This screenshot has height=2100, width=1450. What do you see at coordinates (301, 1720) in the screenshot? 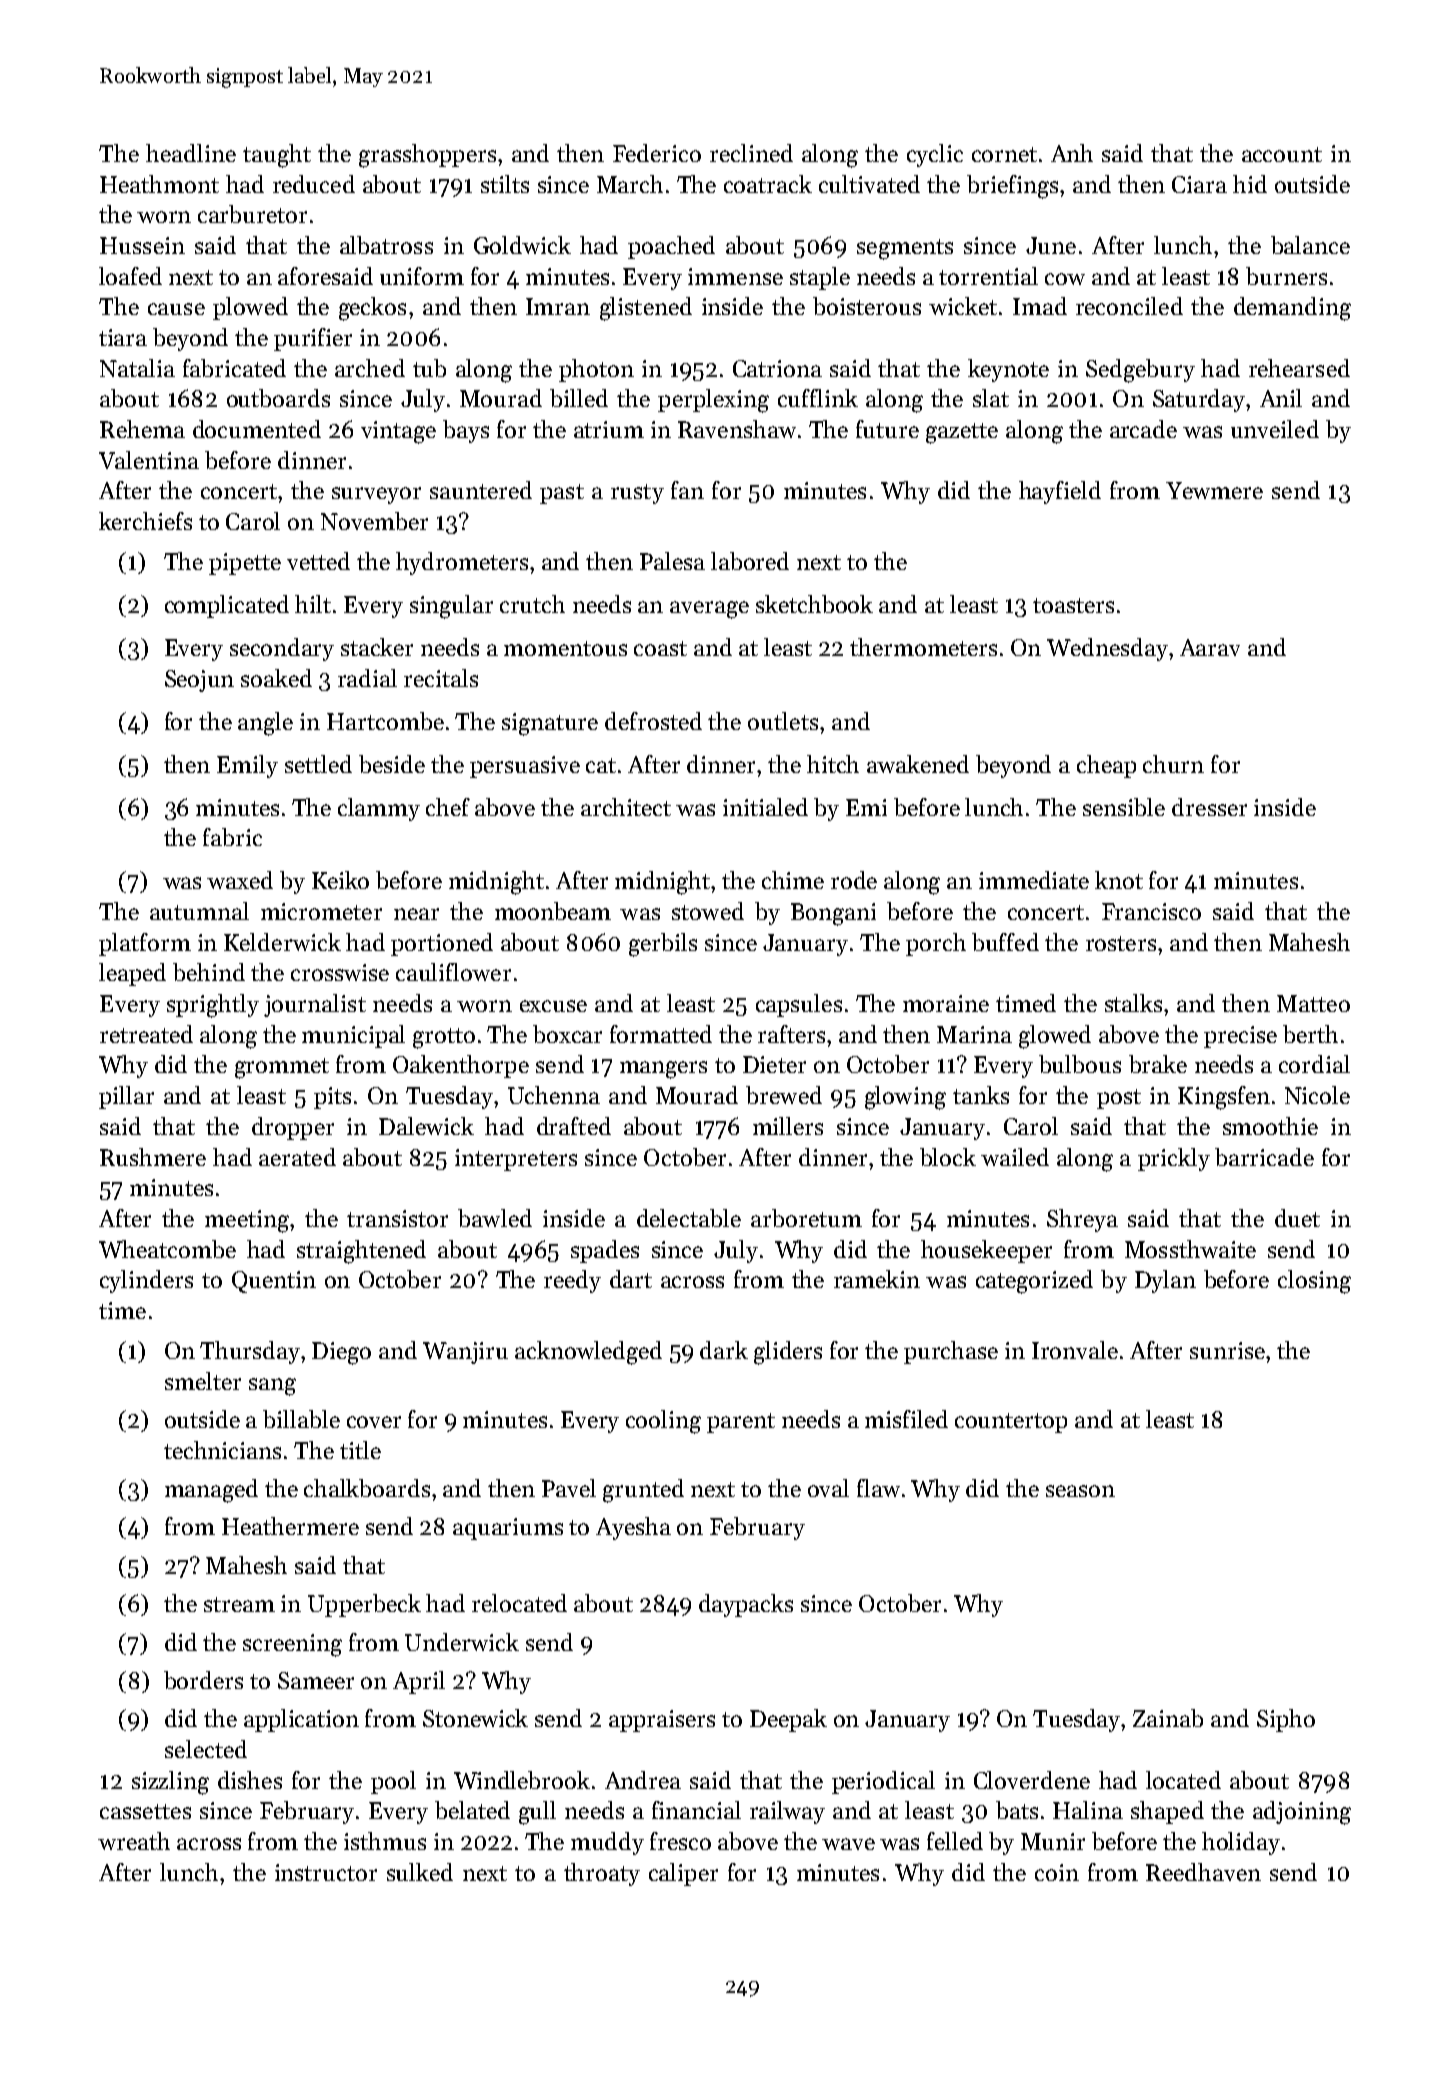
I see `application` at bounding box center [301, 1720].
